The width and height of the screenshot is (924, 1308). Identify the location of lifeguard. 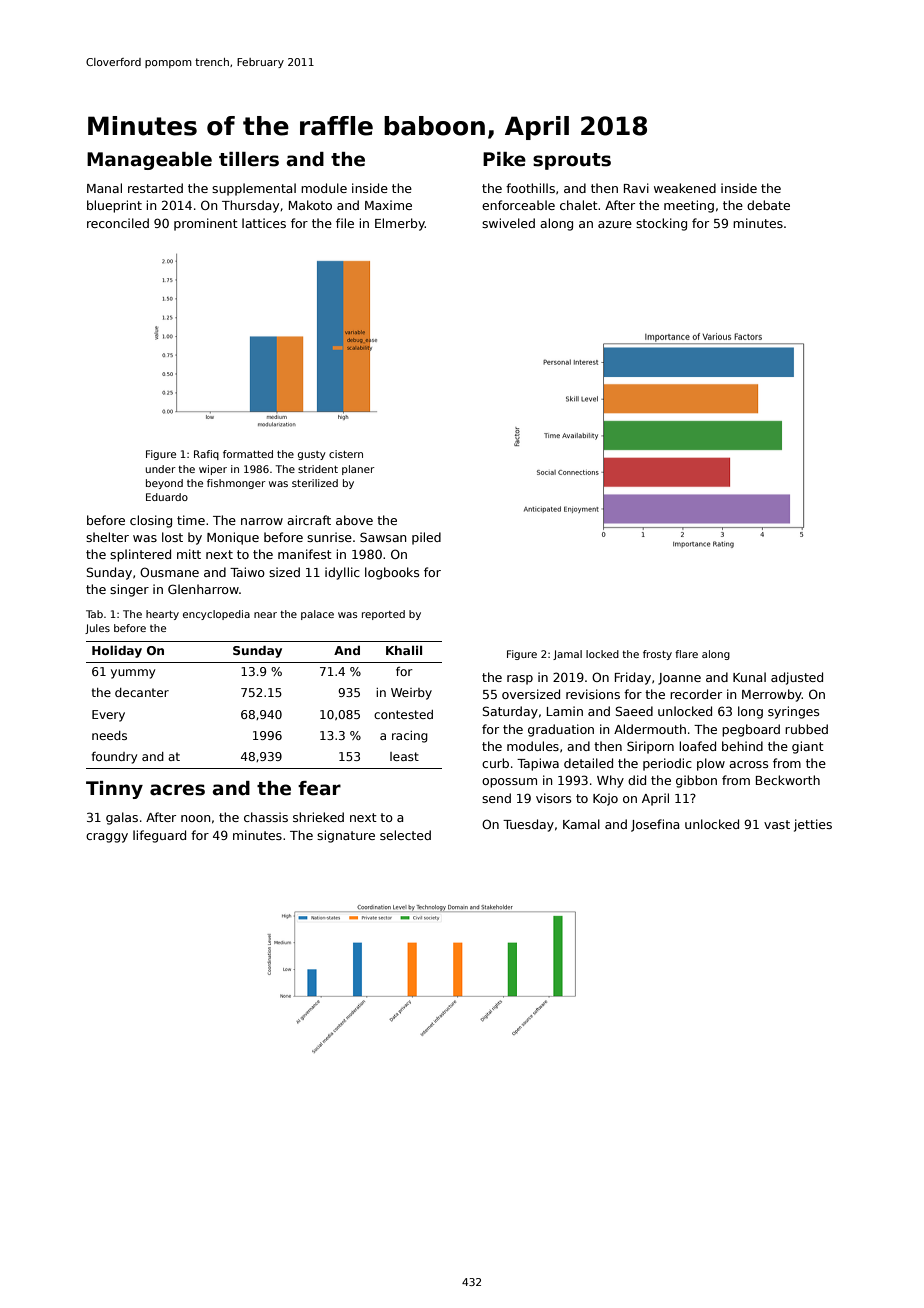
(159, 836).
